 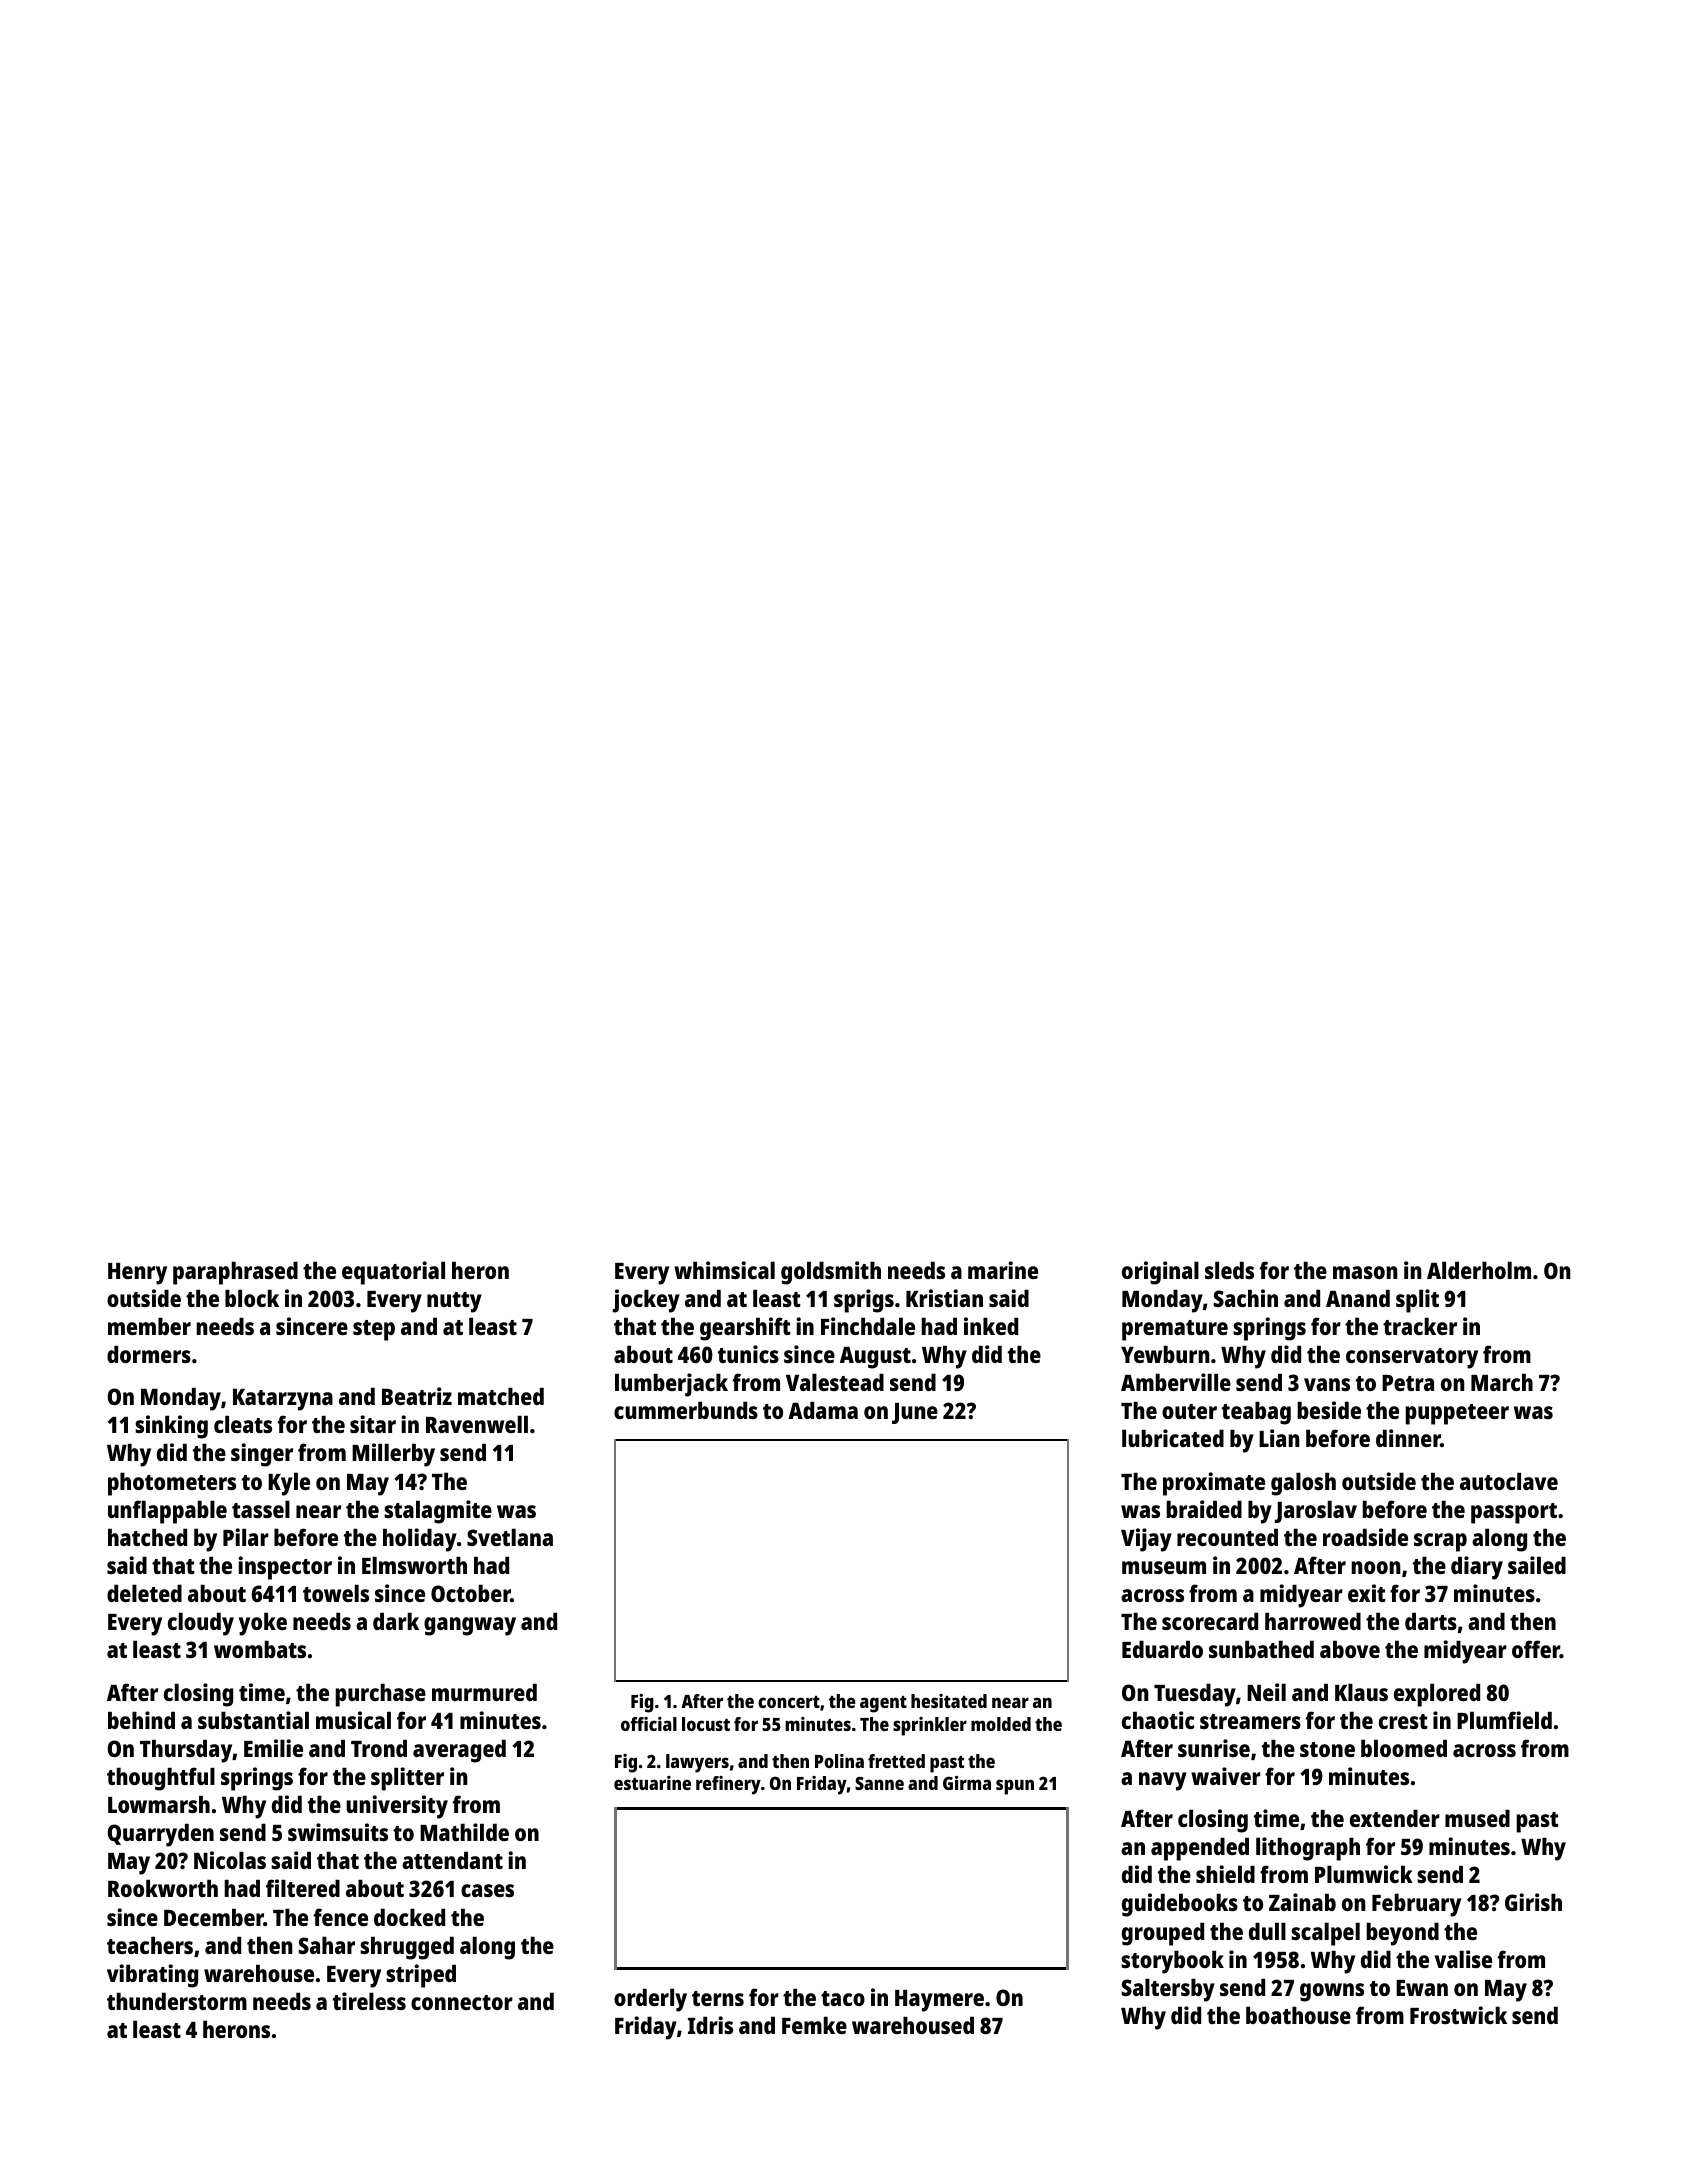 What do you see at coordinates (137, 1274) in the page?
I see `Henry` at bounding box center [137, 1274].
